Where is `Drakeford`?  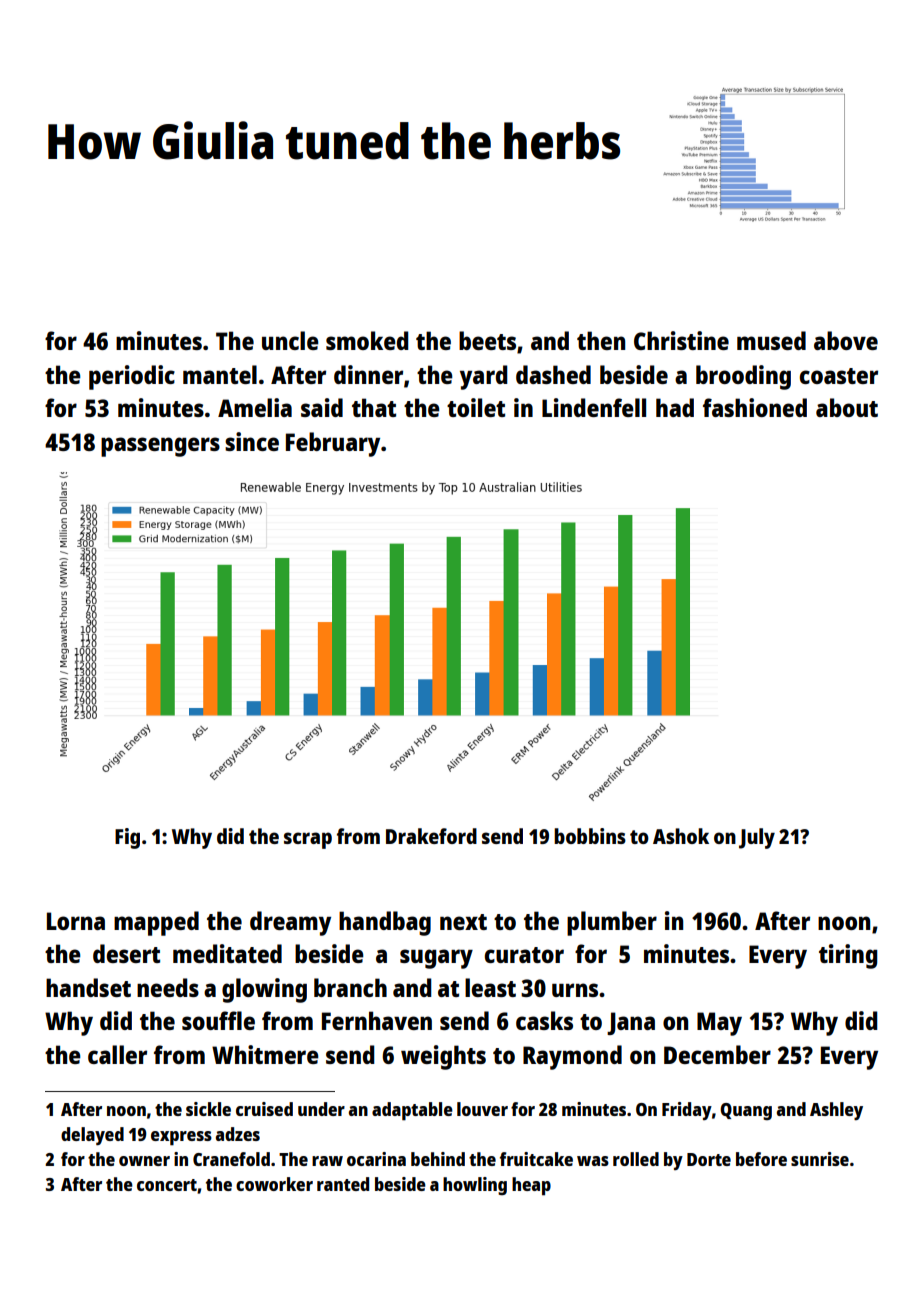
Drakeford is located at coordinates (431, 836).
